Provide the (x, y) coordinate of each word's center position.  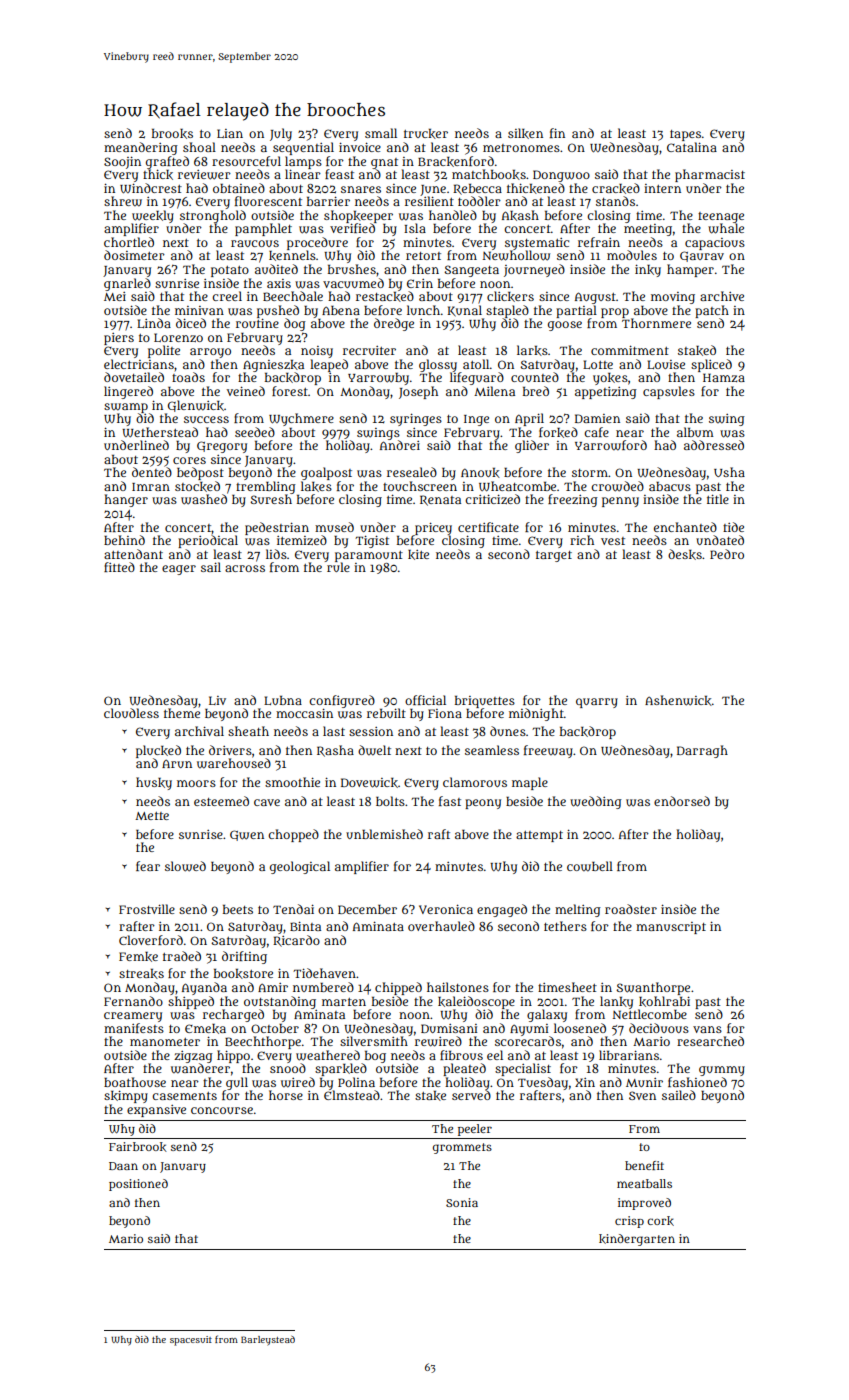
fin (557, 133)
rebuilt (386, 713)
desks (685, 554)
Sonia (462, 1202)
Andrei (400, 445)
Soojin (122, 162)
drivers (230, 750)
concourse (222, 1110)
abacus (670, 486)
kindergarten (637, 1240)
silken (525, 133)
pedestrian (277, 528)
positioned (138, 1185)
